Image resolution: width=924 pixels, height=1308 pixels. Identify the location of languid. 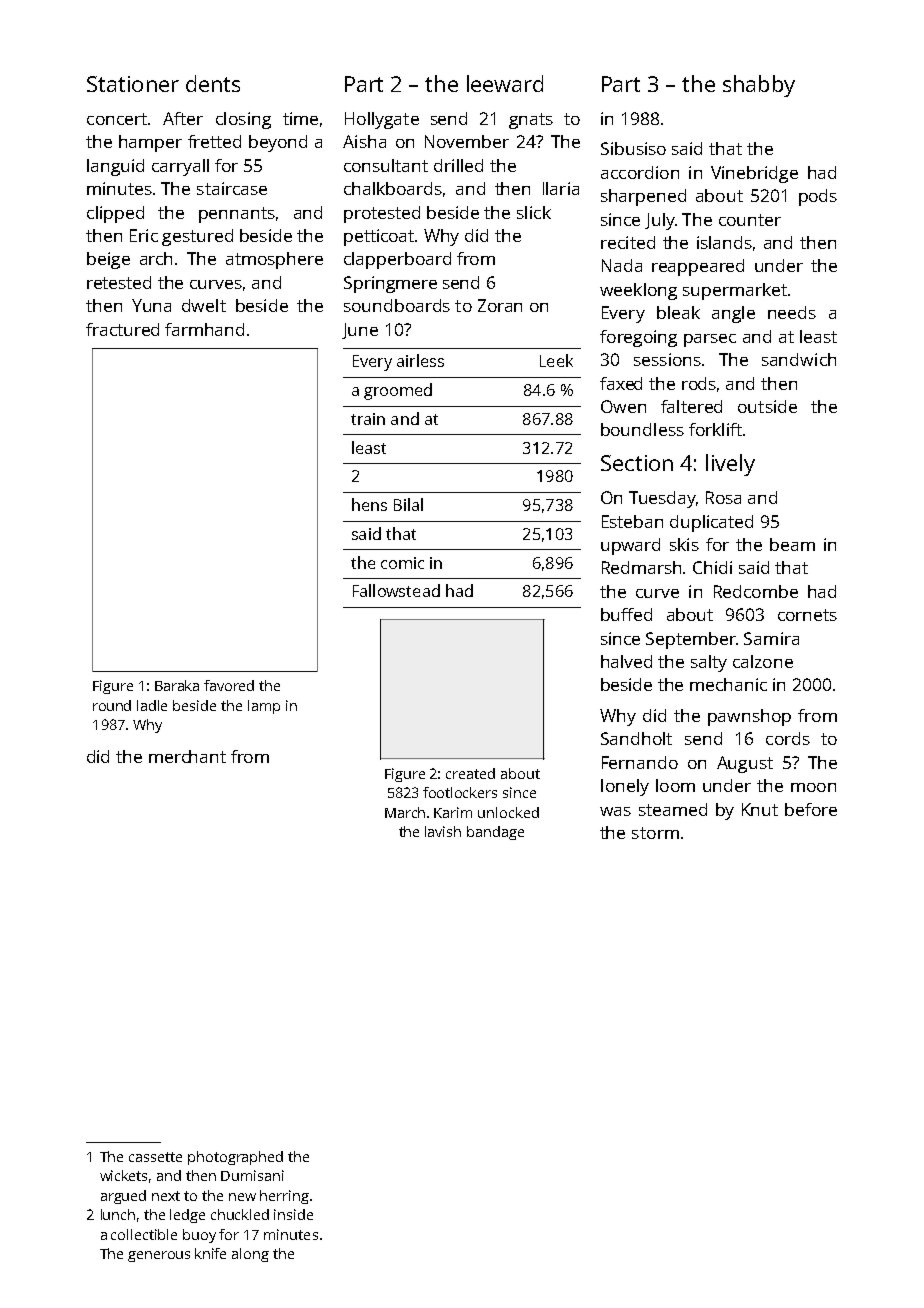
(115, 167).
